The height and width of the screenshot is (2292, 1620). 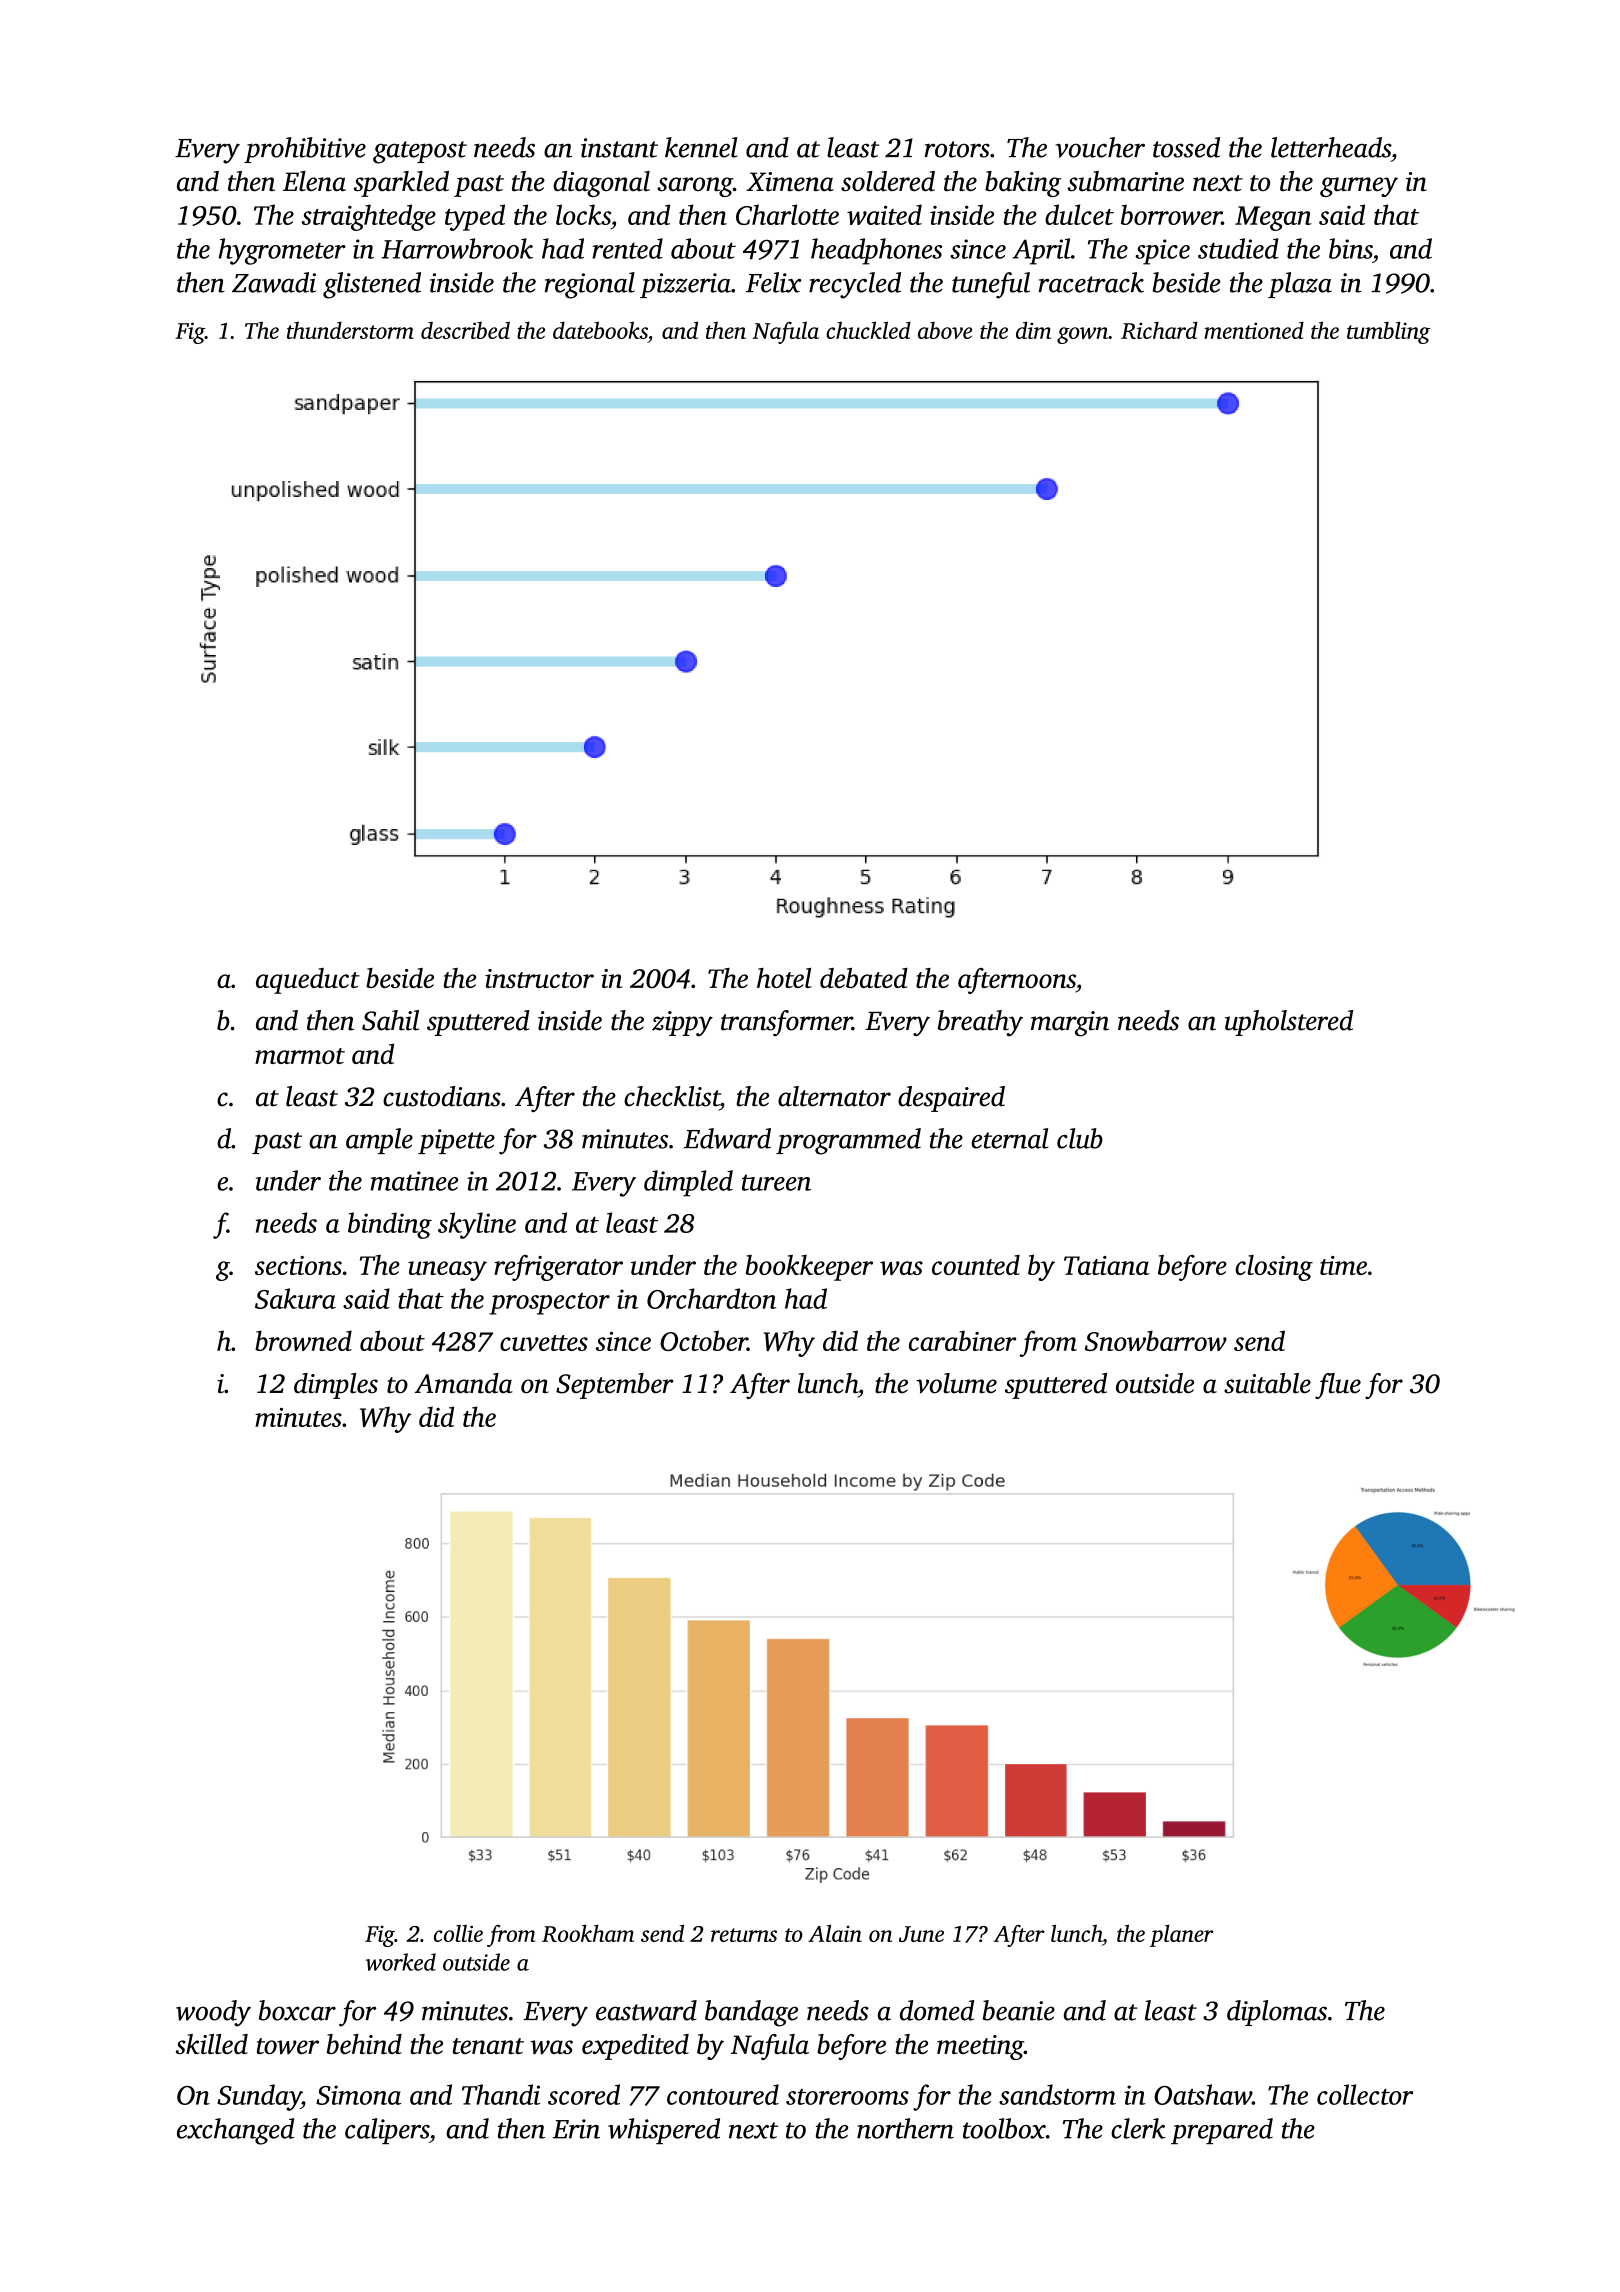 I want to click on dimpled, so click(x=688, y=1183).
